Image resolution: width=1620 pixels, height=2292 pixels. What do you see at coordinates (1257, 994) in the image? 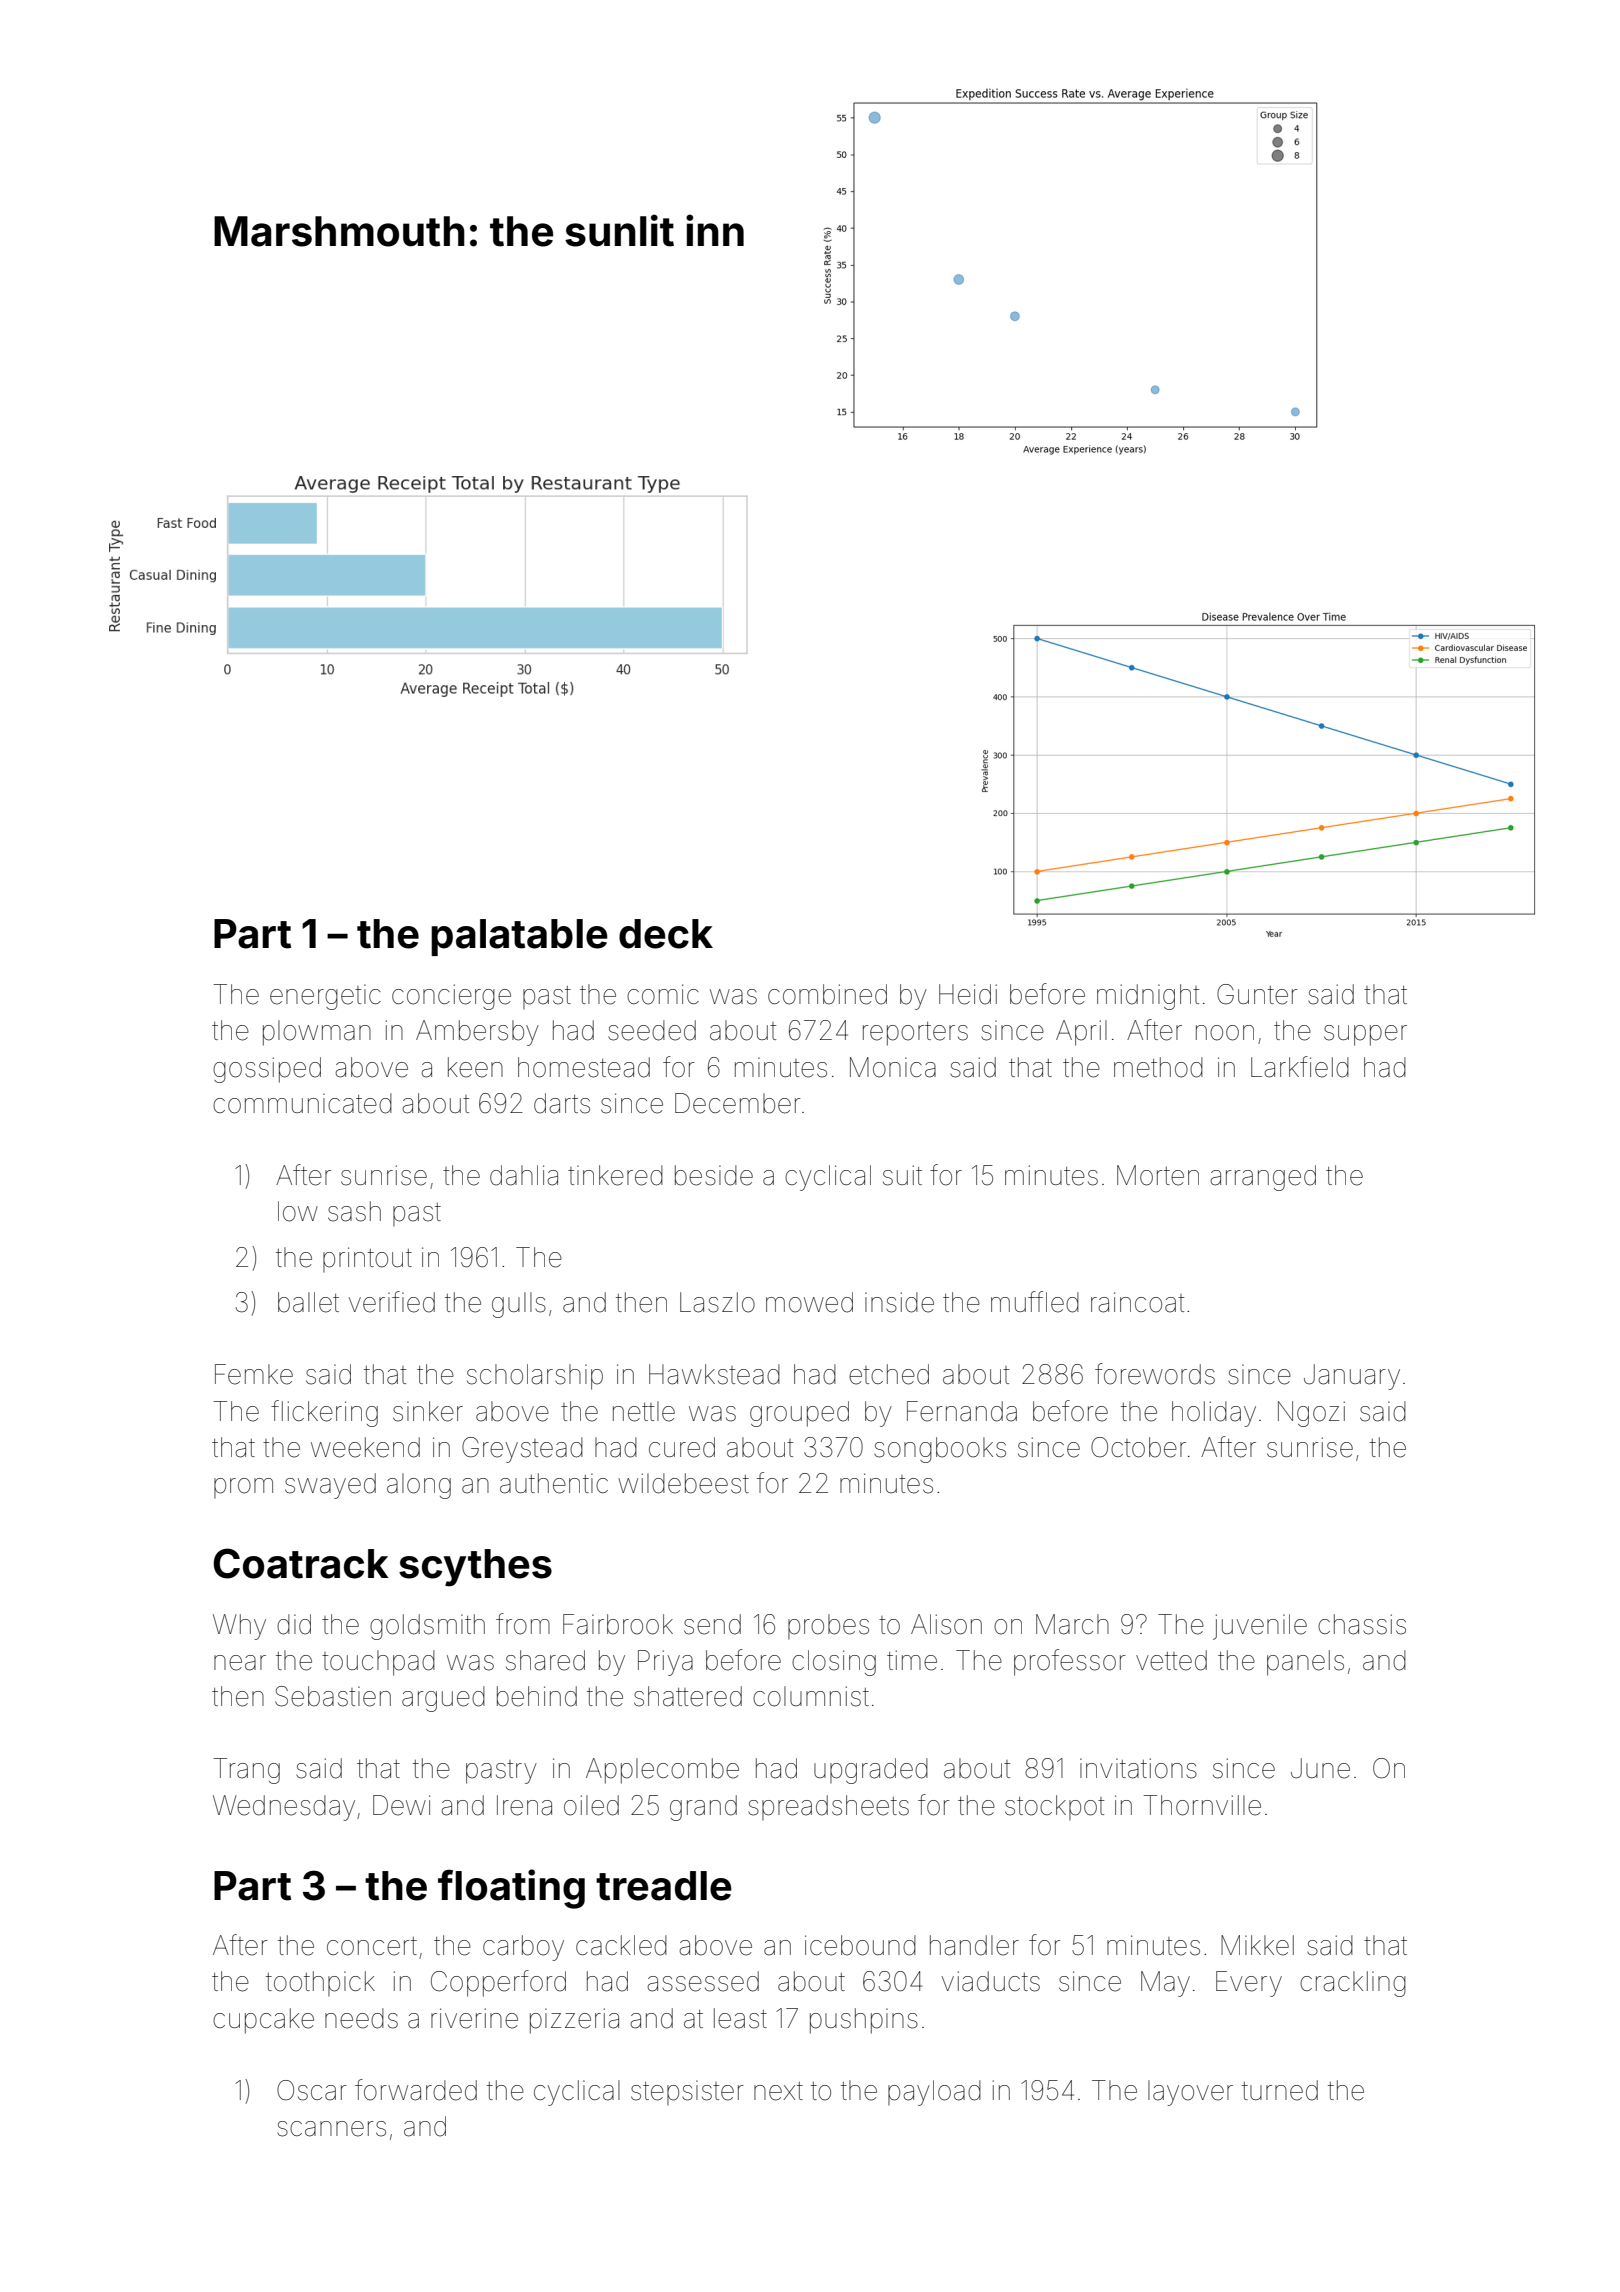
I see `Gunter` at bounding box center [1257, 994].
